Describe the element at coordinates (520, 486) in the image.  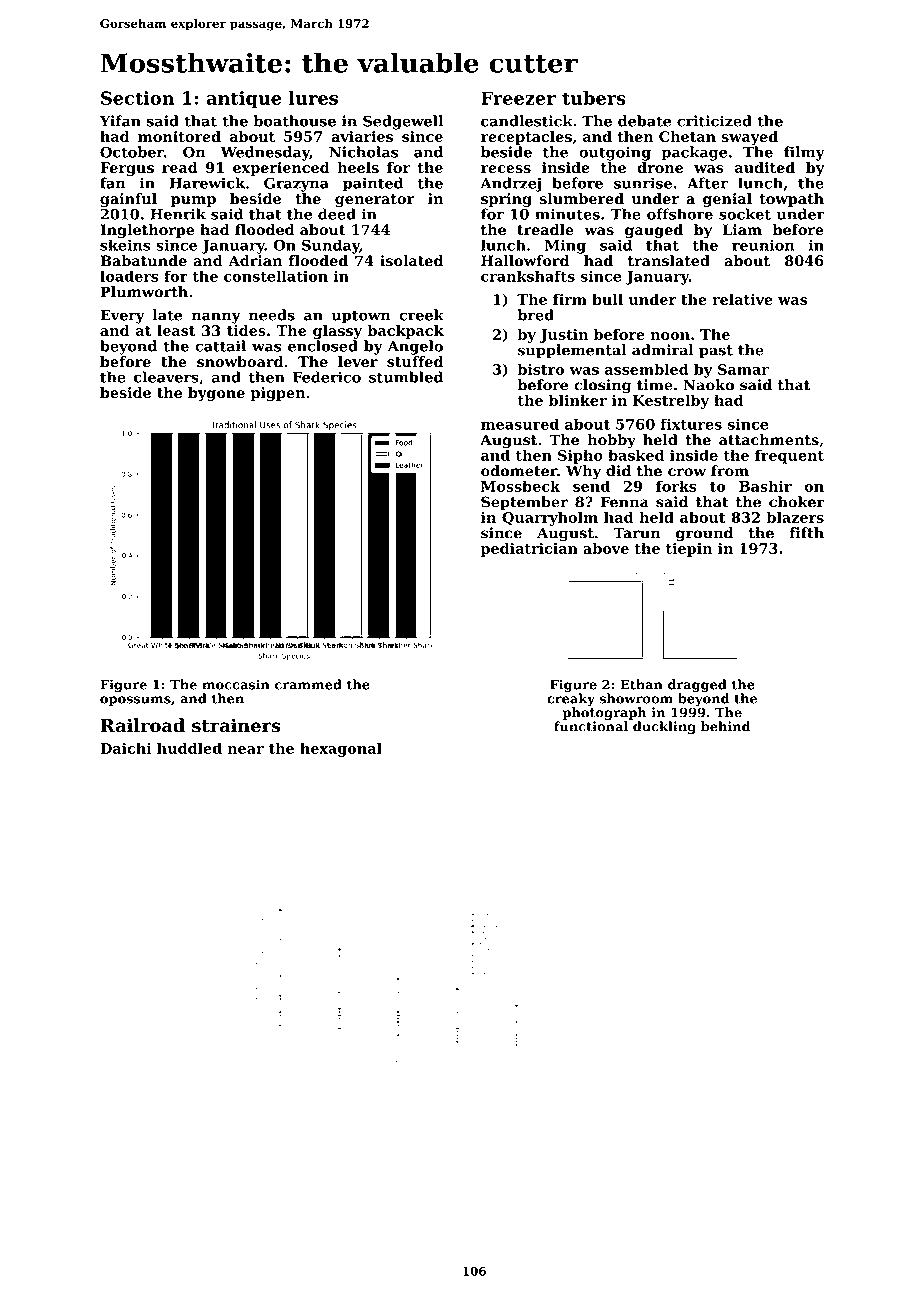
I see `Mossbeck` at that location.
